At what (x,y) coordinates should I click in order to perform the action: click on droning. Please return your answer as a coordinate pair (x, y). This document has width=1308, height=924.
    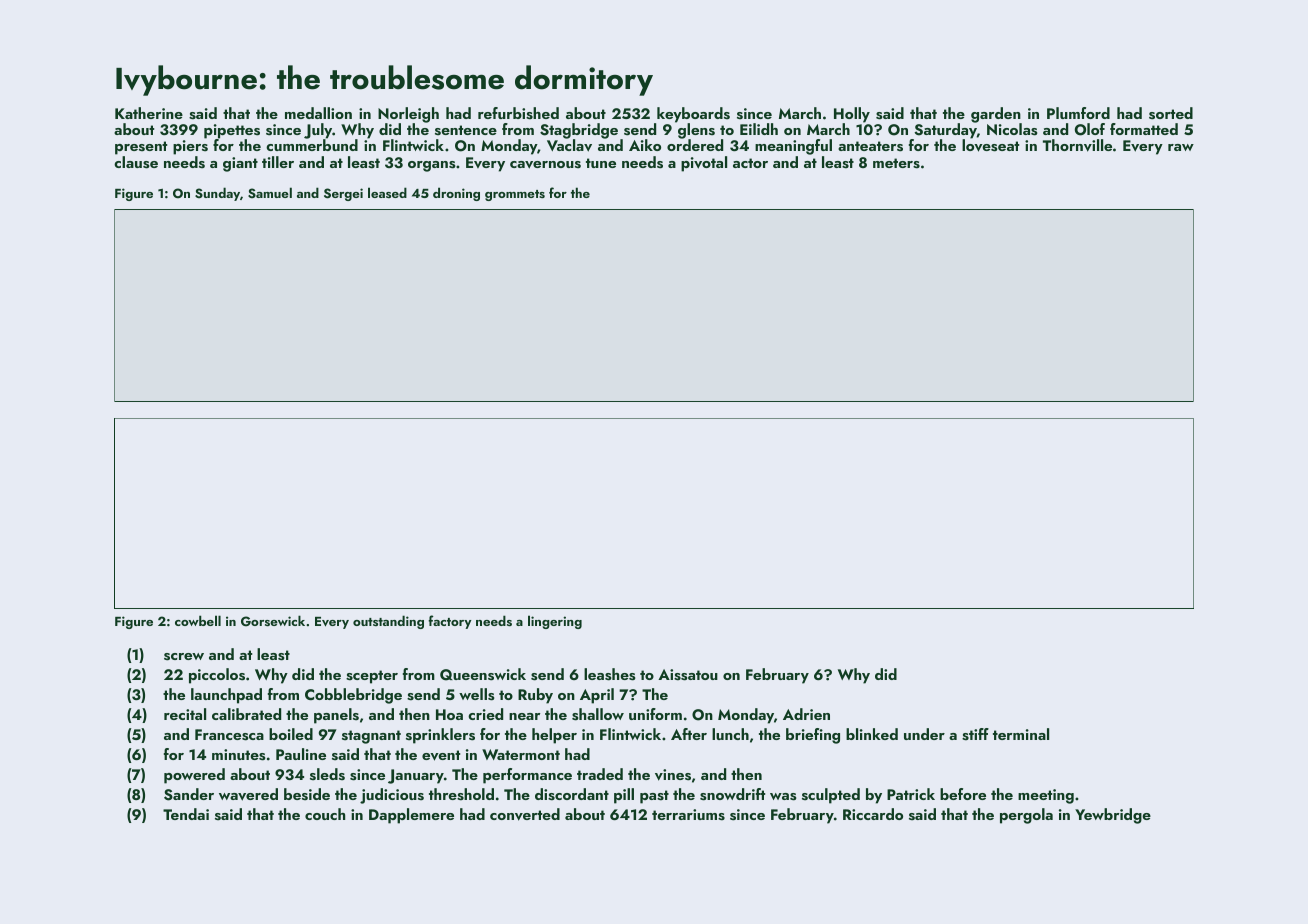
    Looking at the image, I should click on (456, 194).
